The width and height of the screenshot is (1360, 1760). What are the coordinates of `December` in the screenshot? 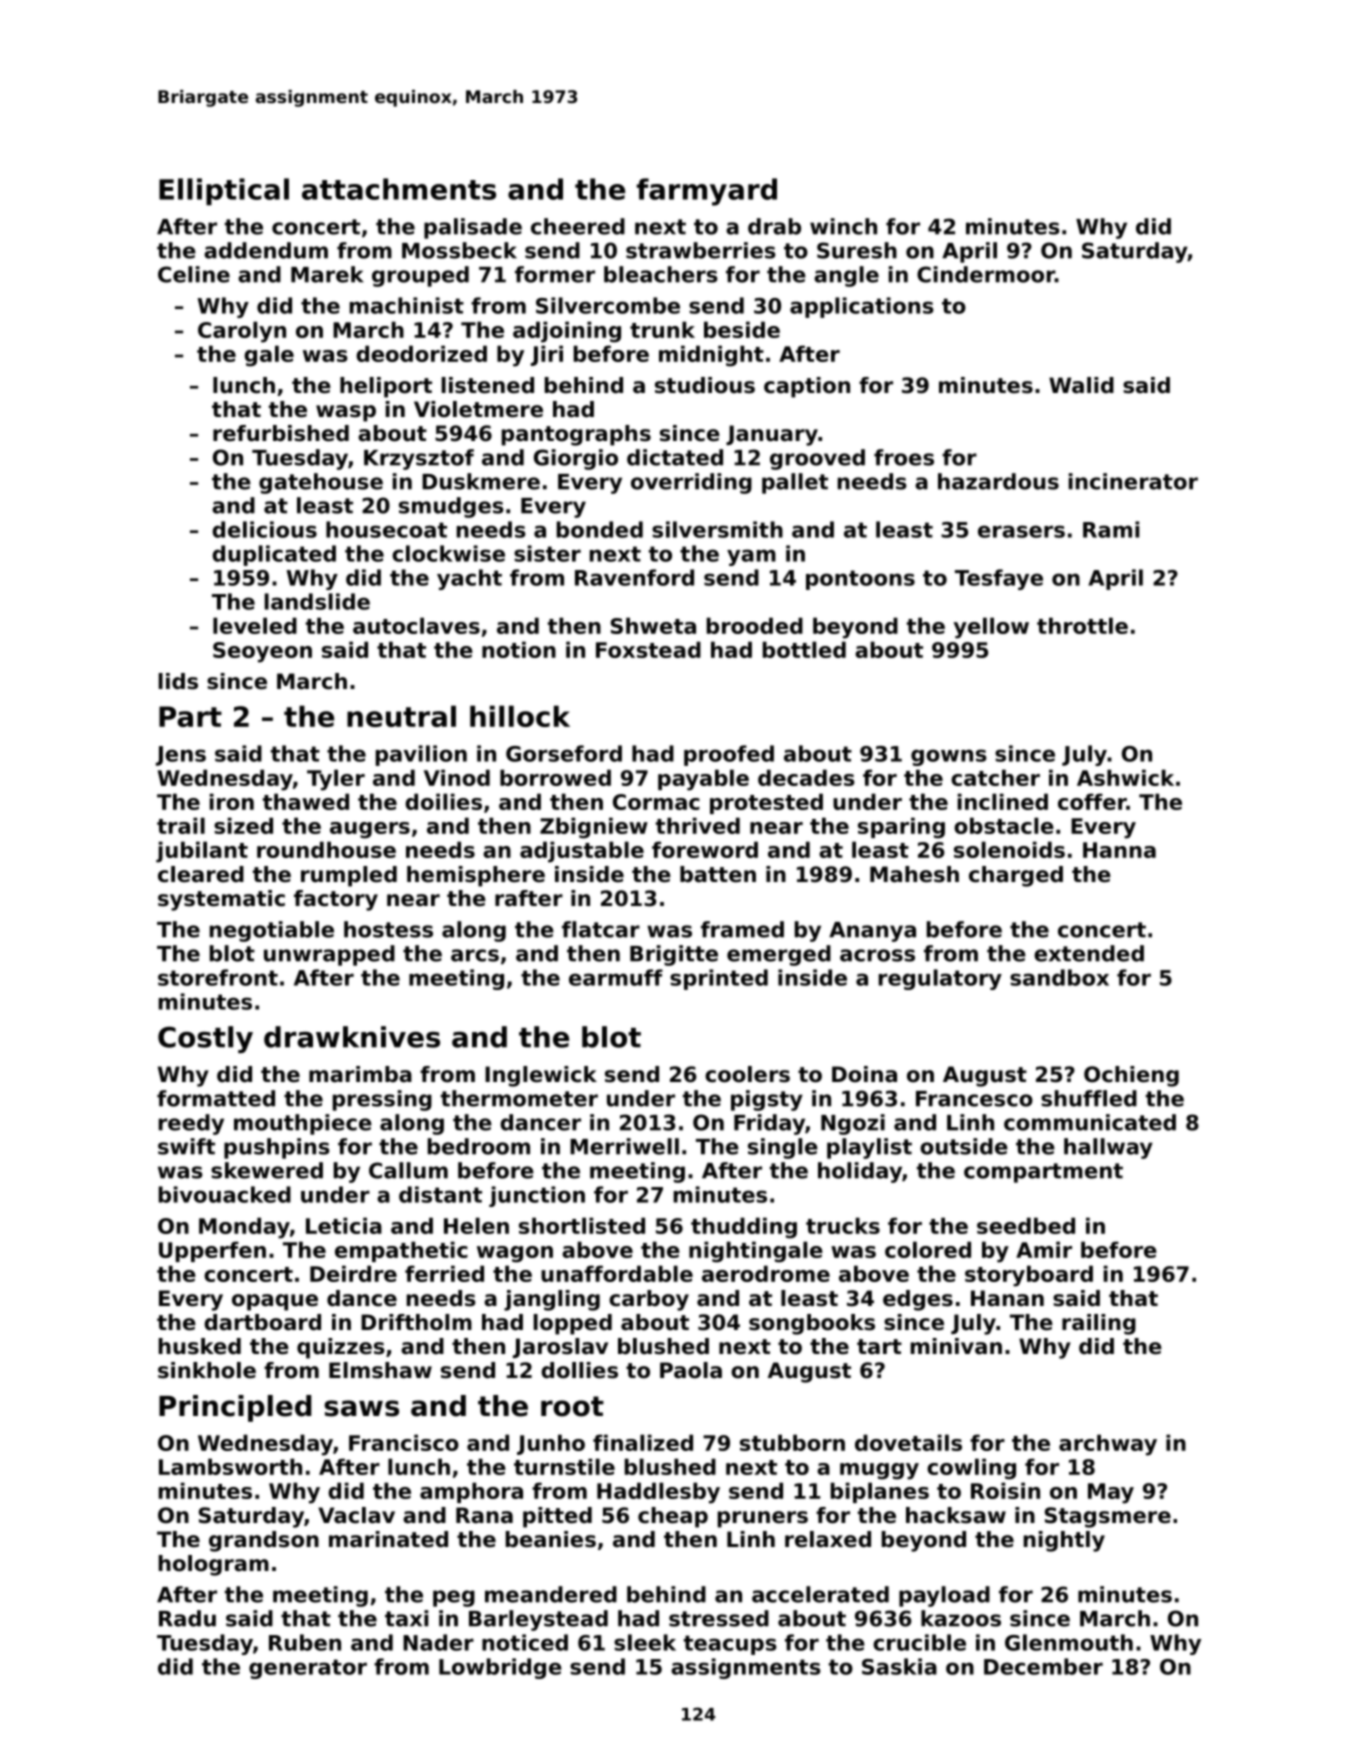 It's located at (1043, 1666).
